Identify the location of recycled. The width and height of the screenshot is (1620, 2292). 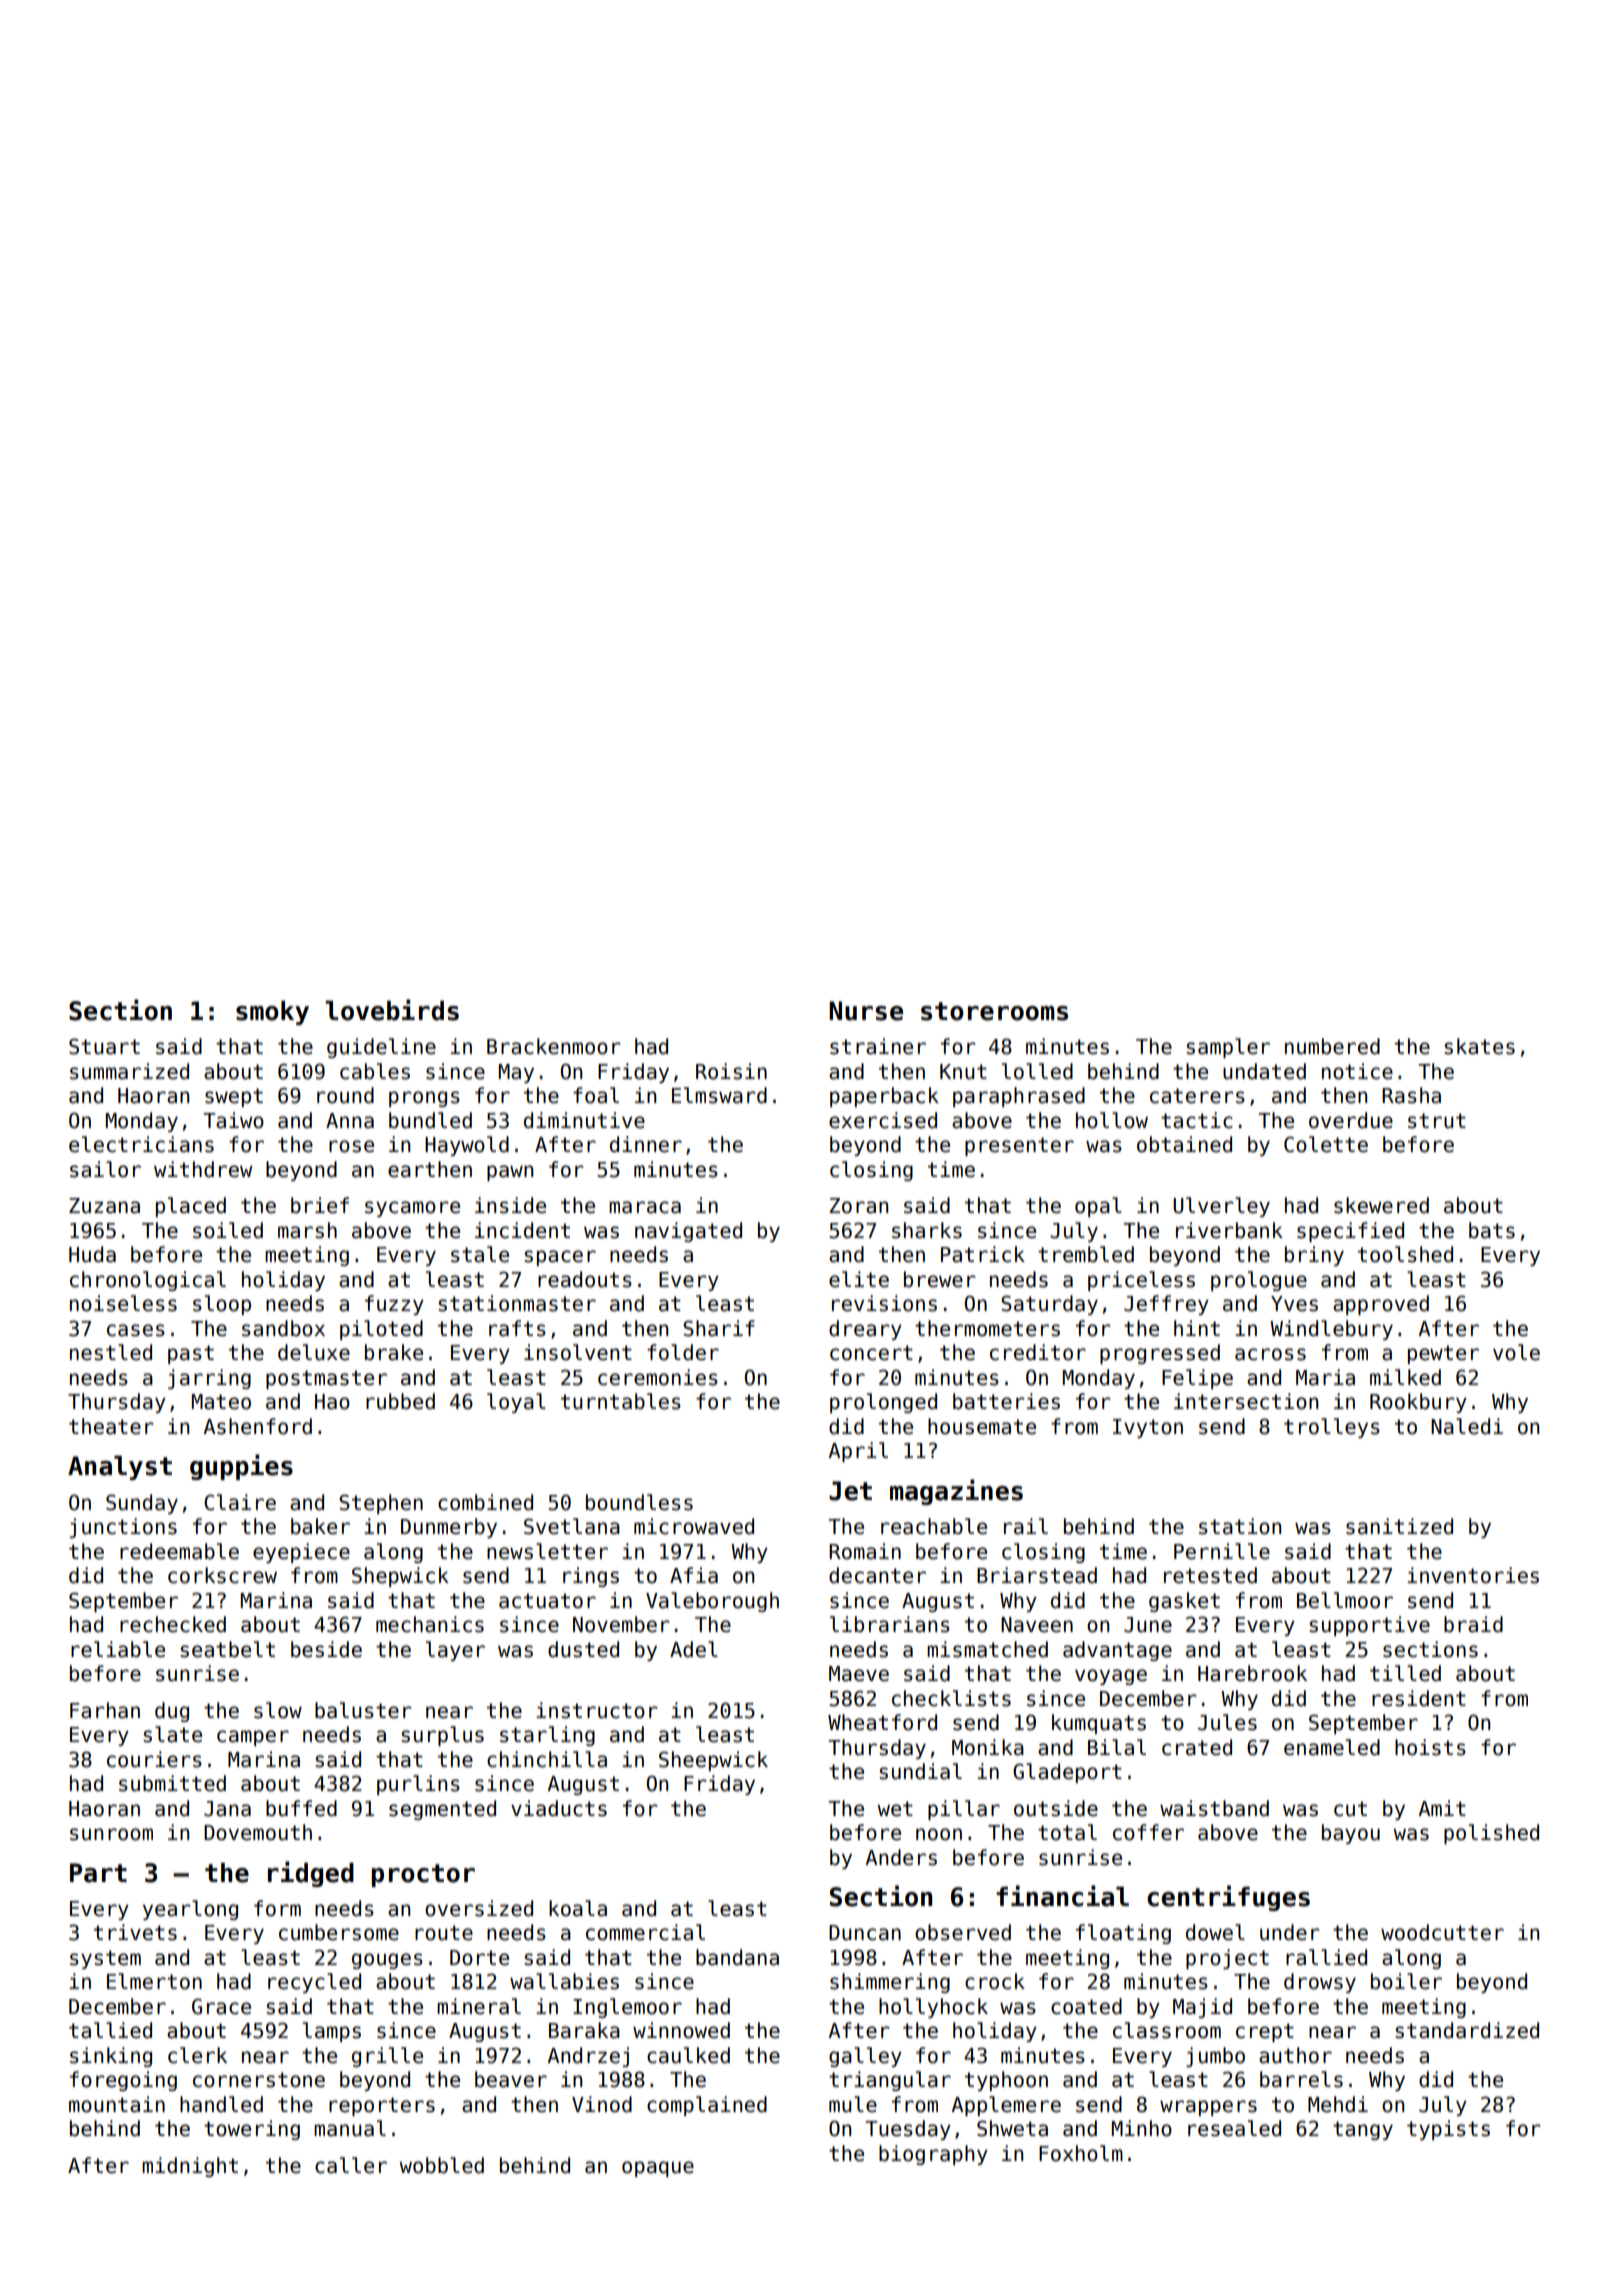
(314, 1983).
